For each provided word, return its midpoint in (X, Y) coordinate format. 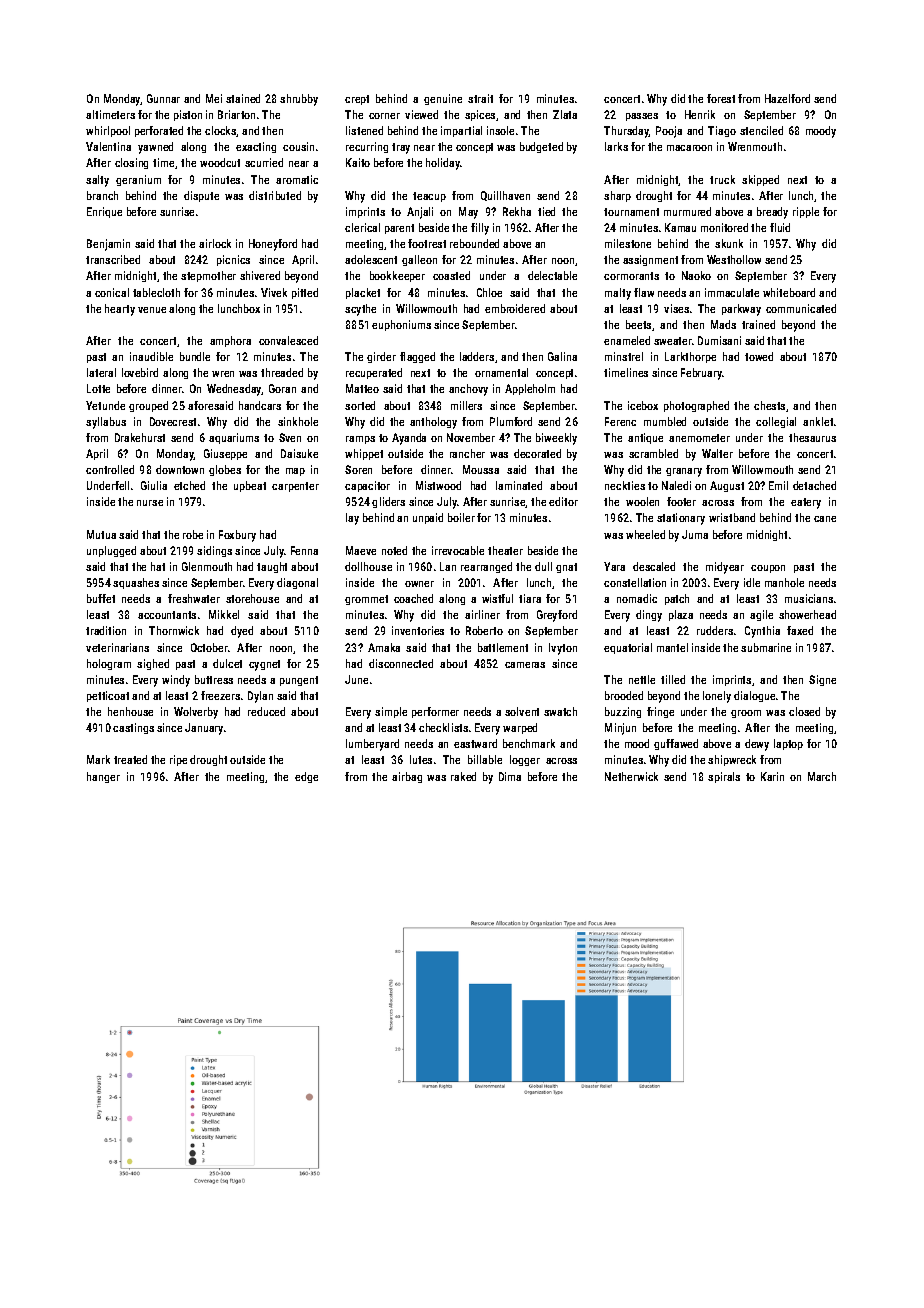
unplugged (111, 551)
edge (306, 777)
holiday (443, 164)
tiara (530, 598)
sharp (617, 196)
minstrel (624, 356)
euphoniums (401, 325)
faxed (800, 630)
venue (152, 310)
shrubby (299, 100)
